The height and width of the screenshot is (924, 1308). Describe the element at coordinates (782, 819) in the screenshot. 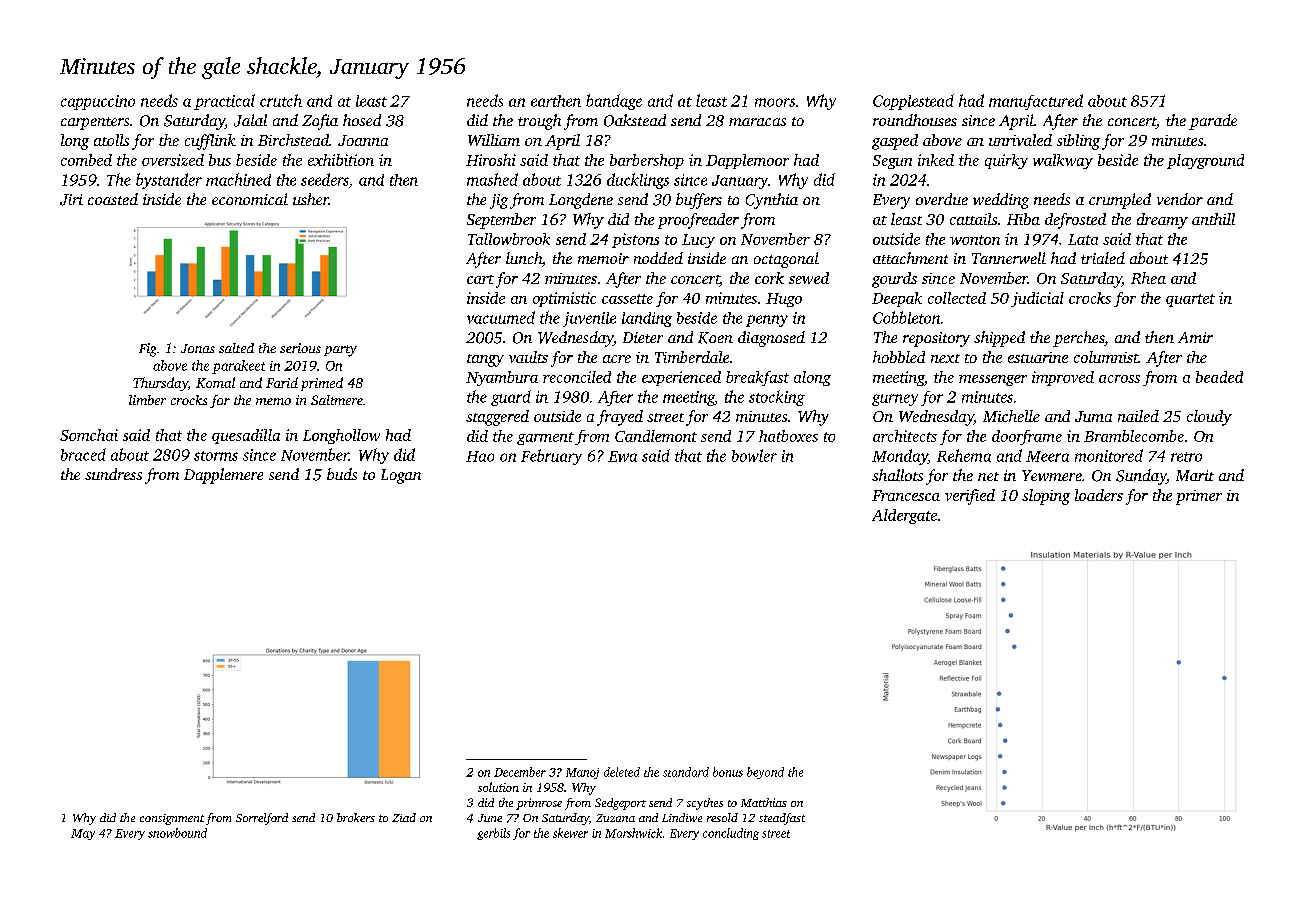

I see `steadfast` at that location.
